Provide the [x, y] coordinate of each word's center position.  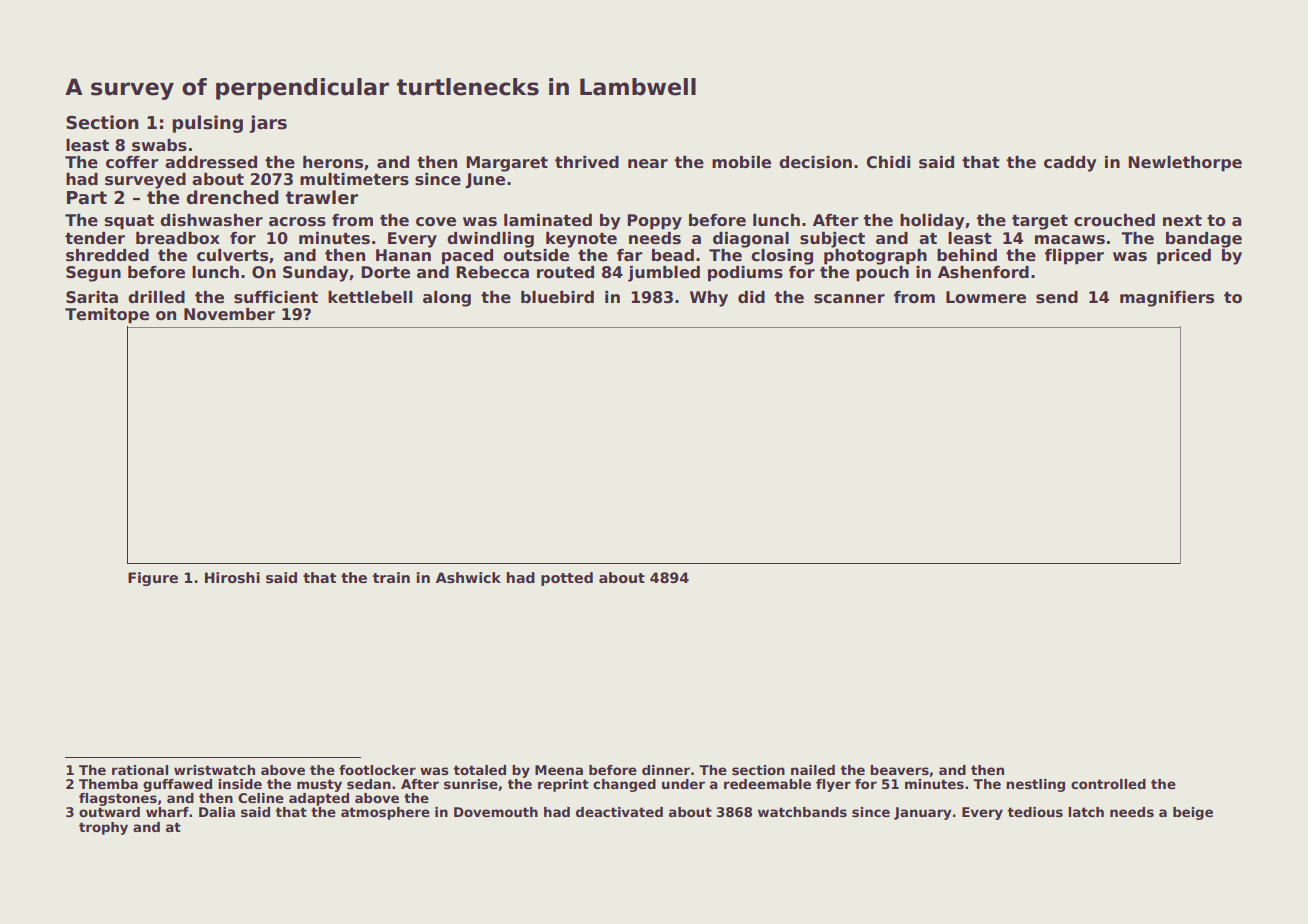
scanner [849, 299]
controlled [1108, 784]
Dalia [217, 812]
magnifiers [1167, 299]
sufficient [276, 297]
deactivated [619, 812]
